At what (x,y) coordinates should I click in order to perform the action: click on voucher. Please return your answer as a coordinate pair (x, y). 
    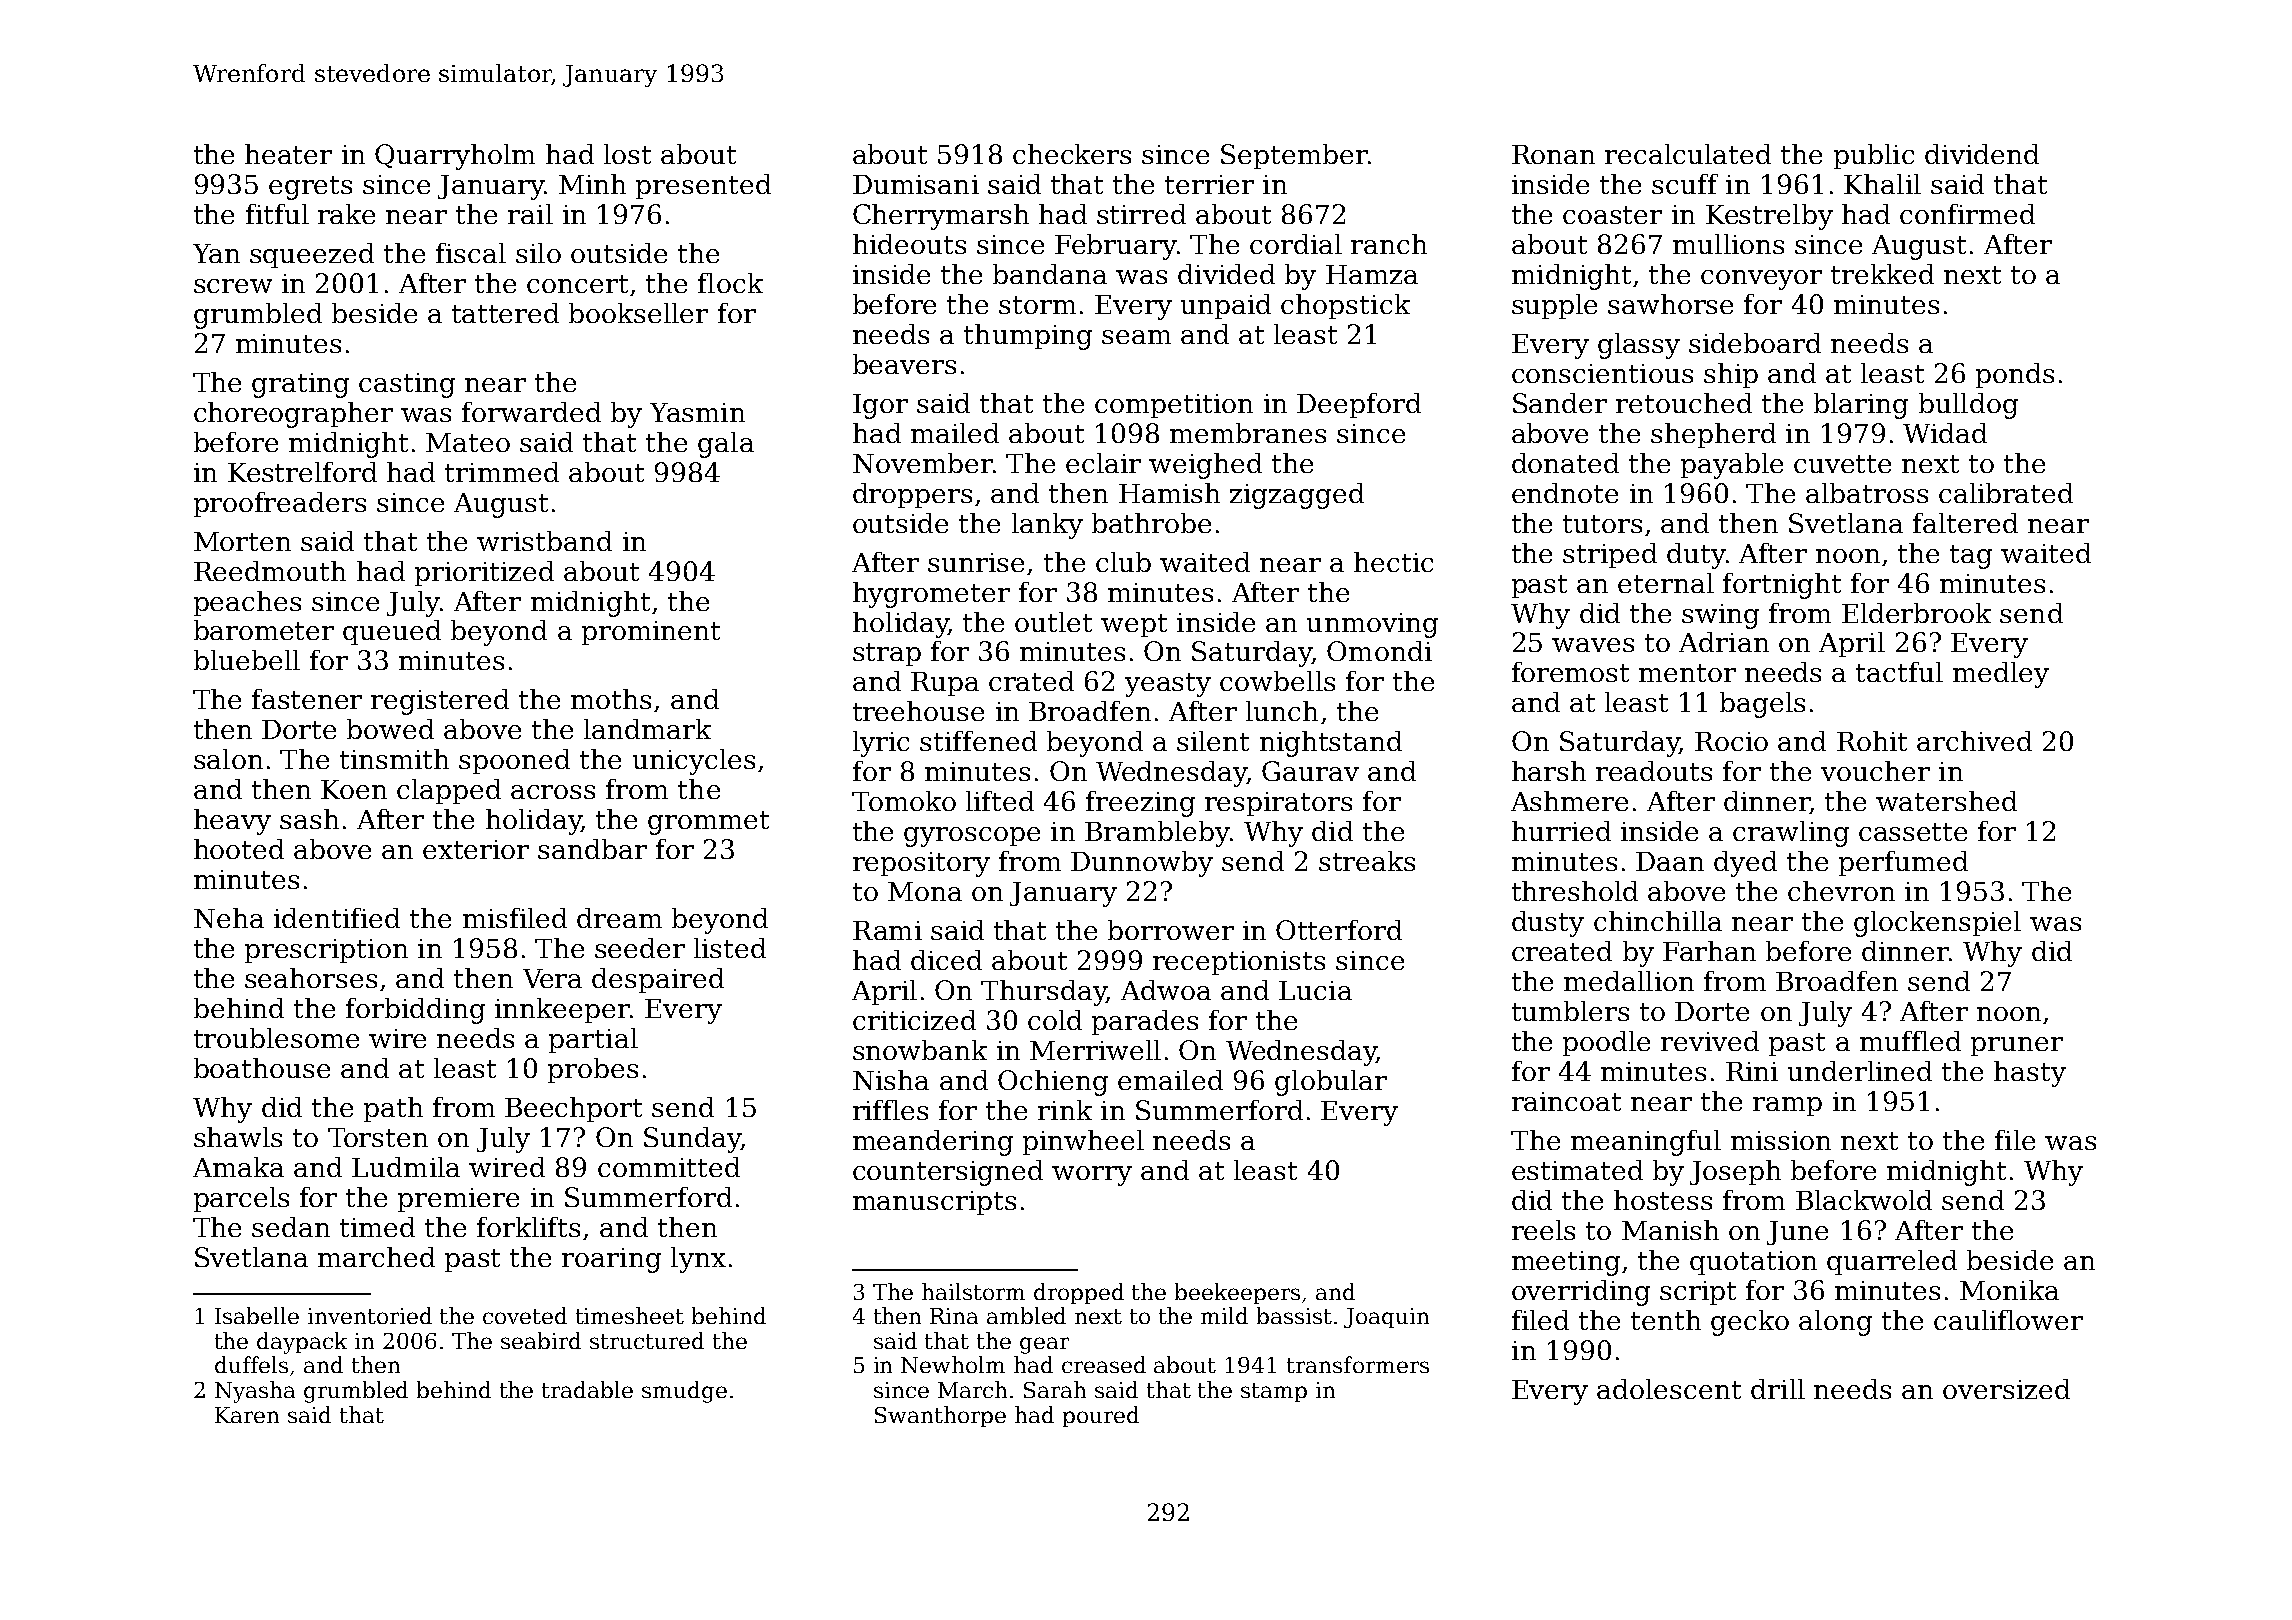
    Looking at the image, I should click on (1875, 771).
